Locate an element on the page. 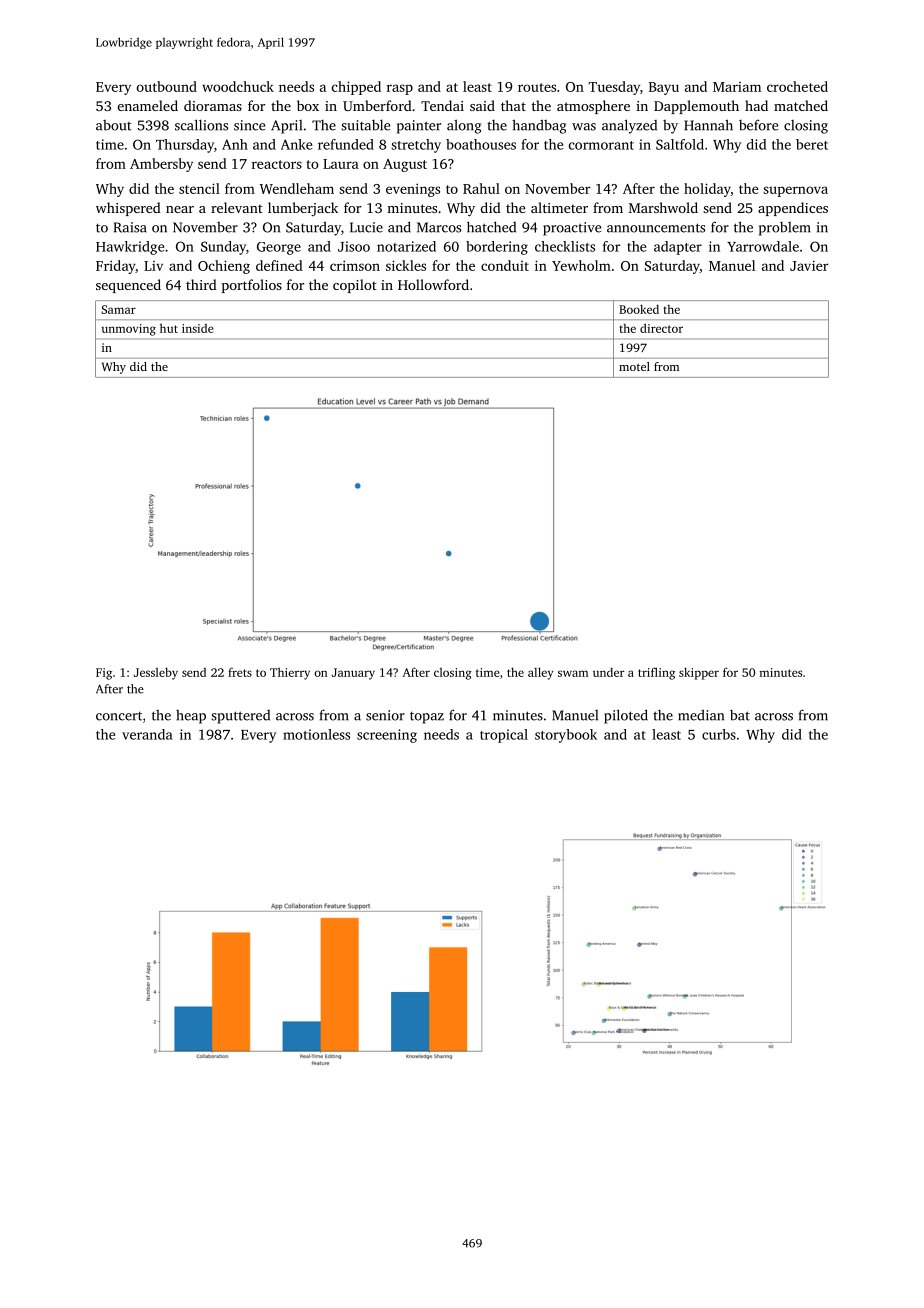 The width and height of the image is (924, 1308). rasp is located at coordinates (400, 89).
